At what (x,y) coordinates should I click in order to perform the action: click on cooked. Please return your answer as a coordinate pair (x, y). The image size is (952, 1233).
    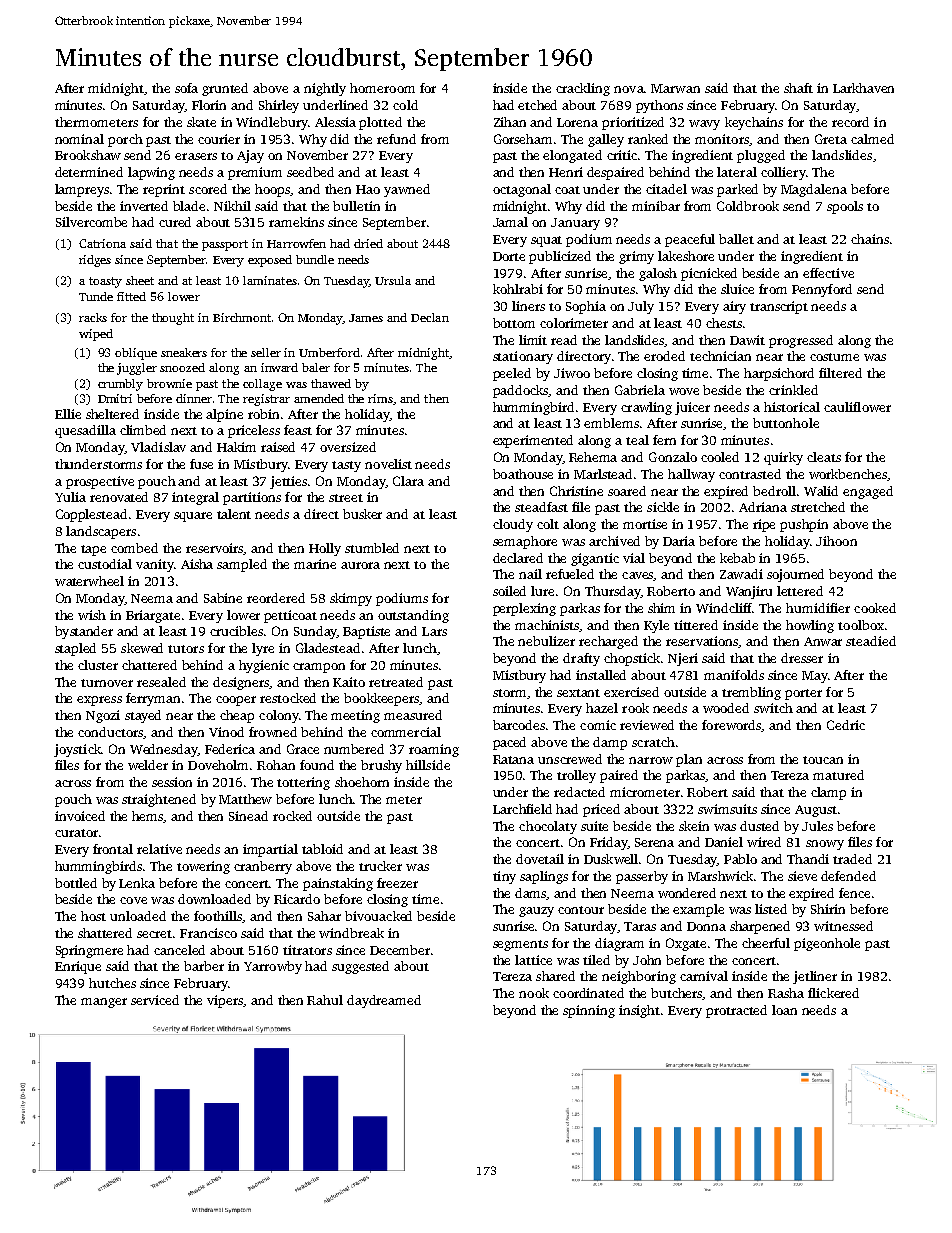
    Looking at the image, I should click on (875, 608).
